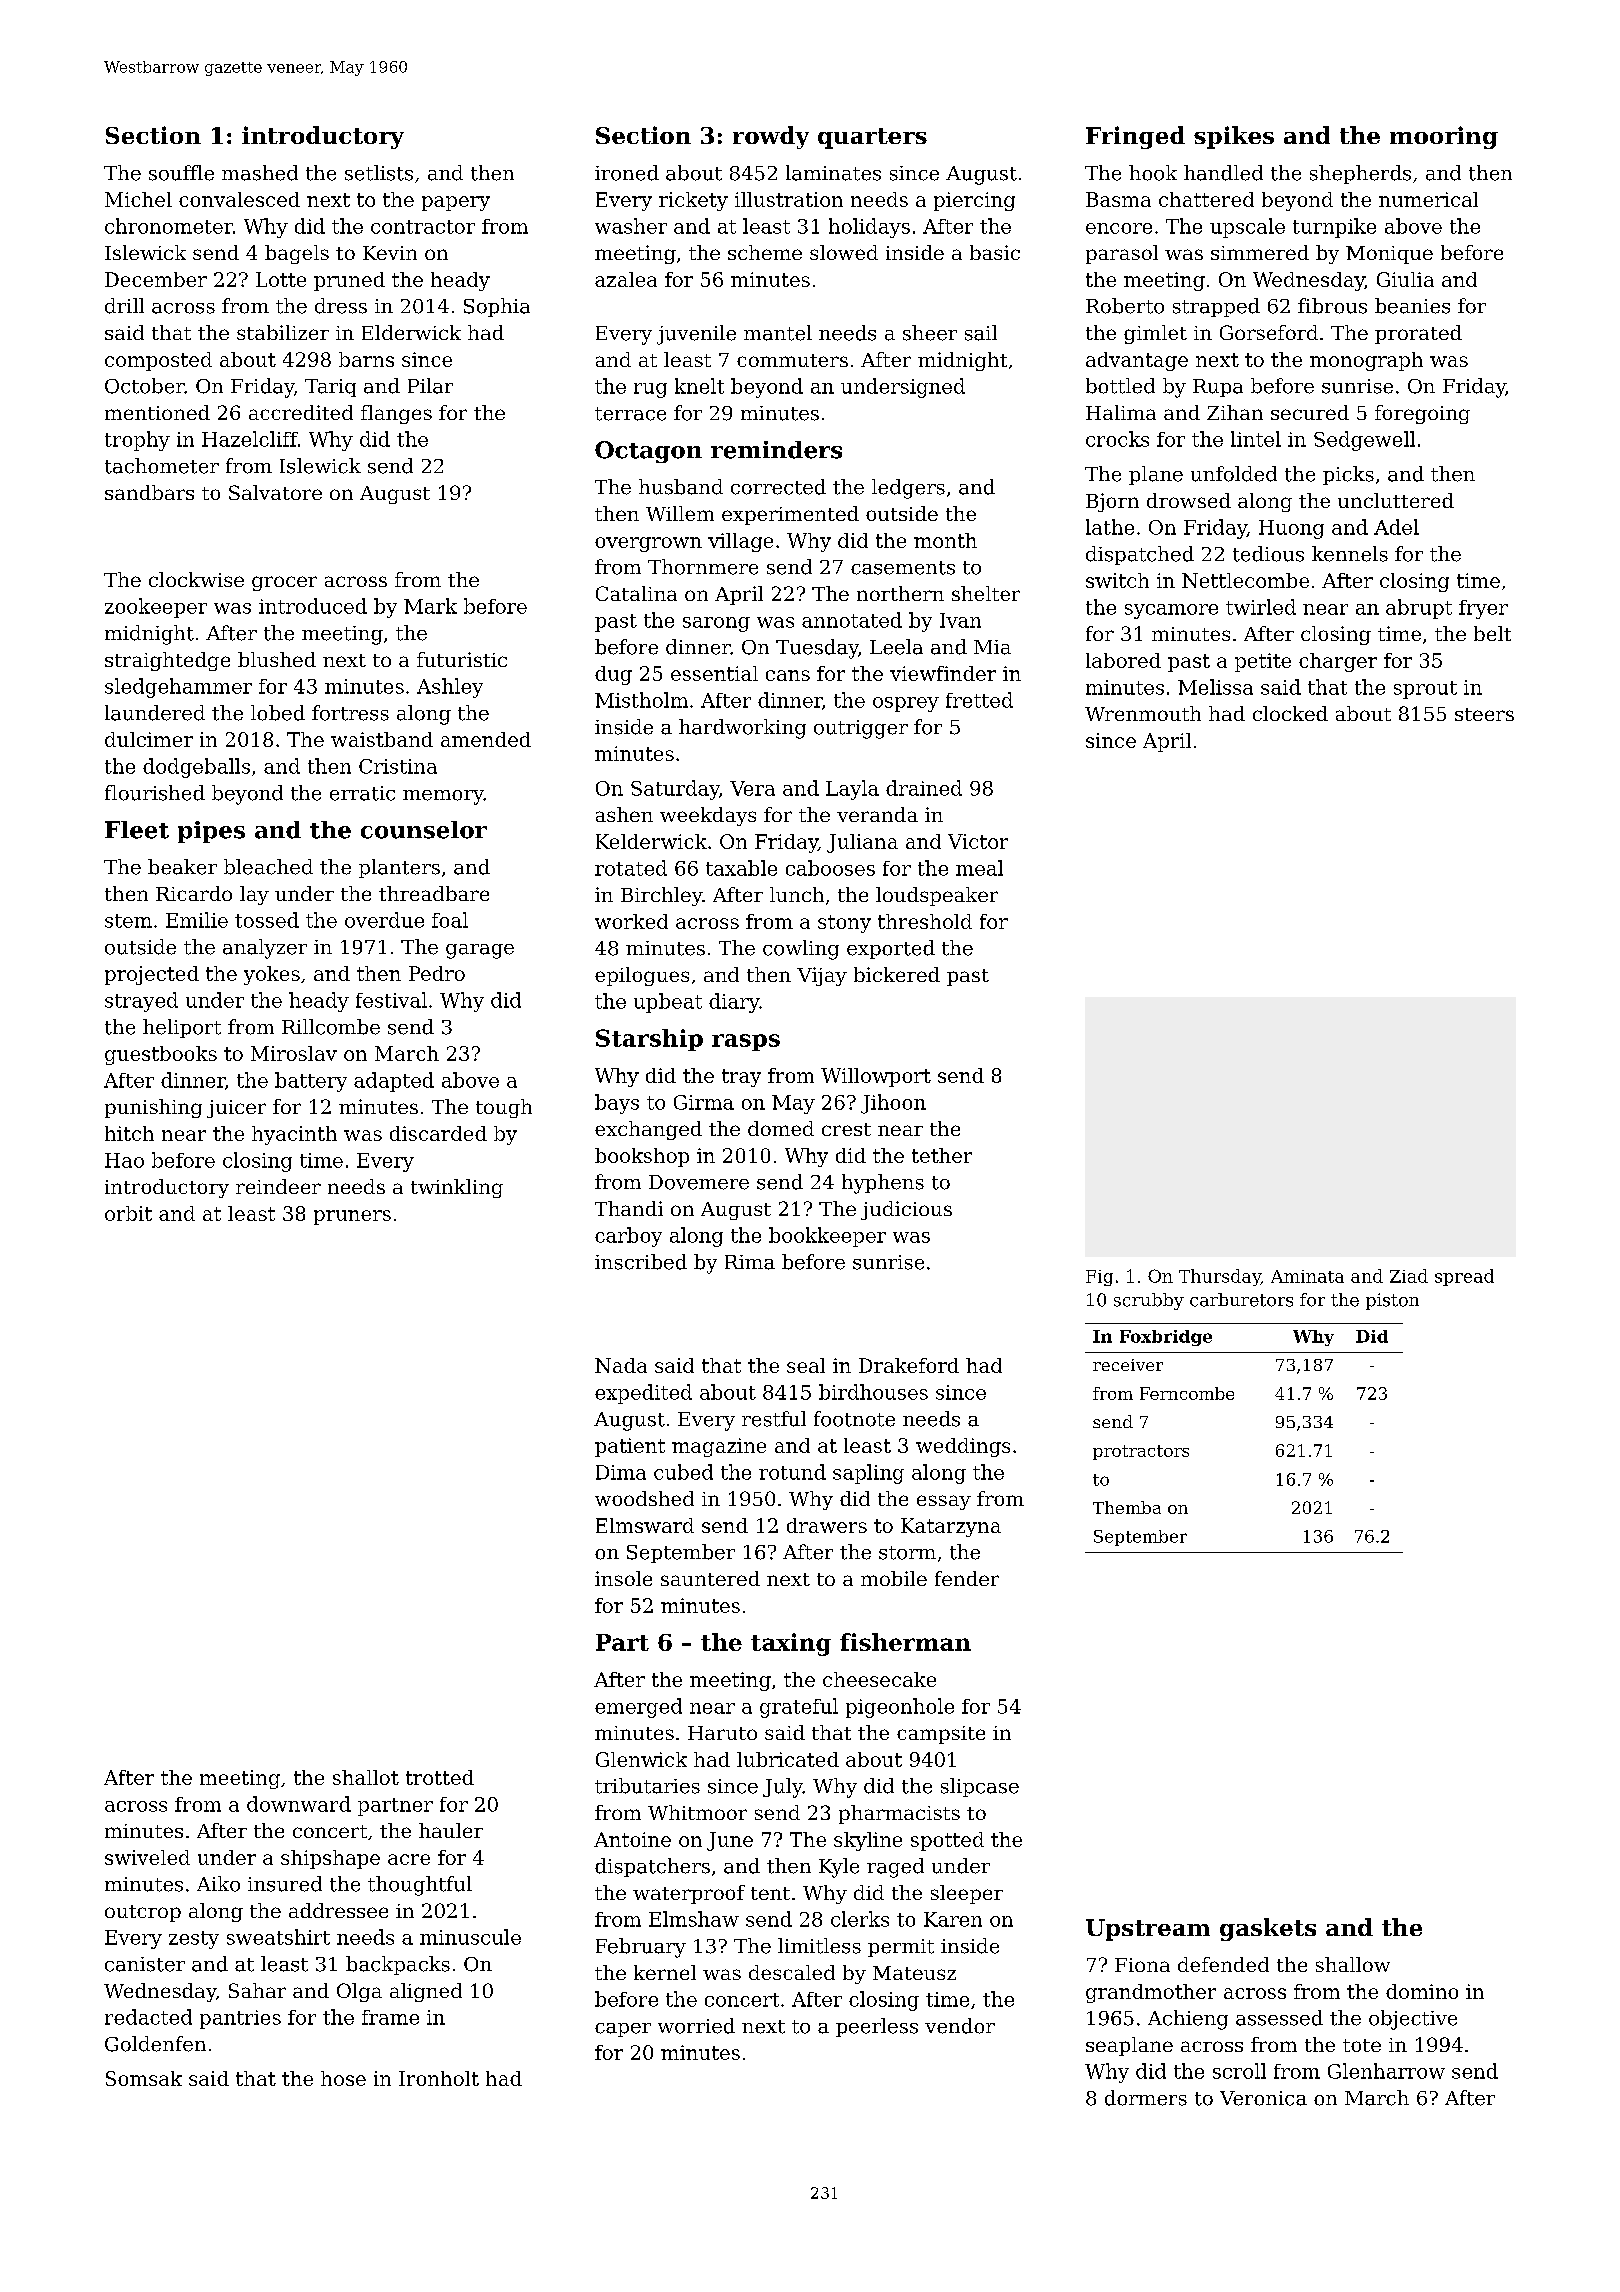  I want to click on mooring, so click(1444, 137).
